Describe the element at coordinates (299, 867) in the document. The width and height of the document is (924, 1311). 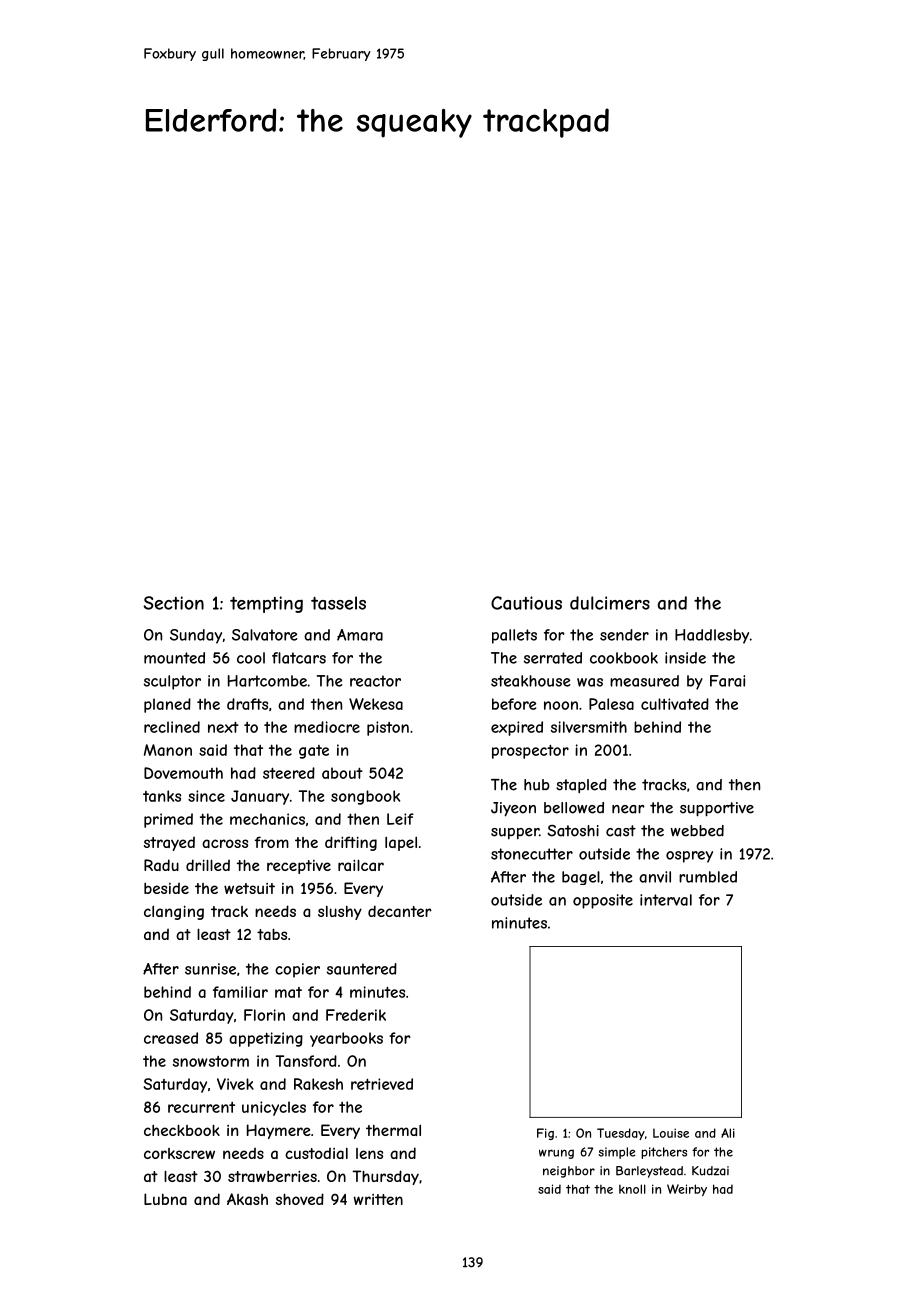
I see `receptive` at that location.
